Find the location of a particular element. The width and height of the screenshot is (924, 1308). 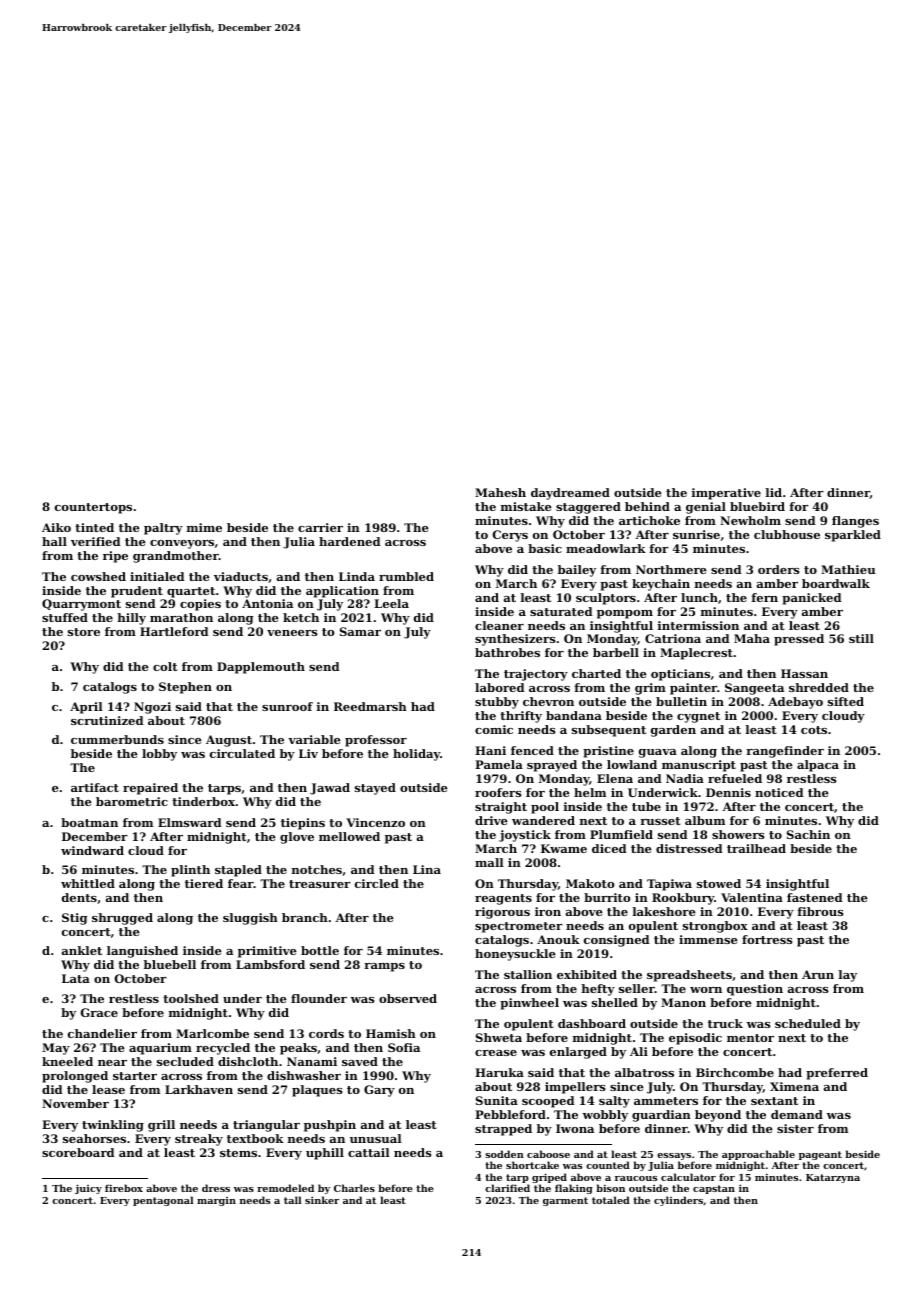

trailhead is located at coordinates (756, 848).
